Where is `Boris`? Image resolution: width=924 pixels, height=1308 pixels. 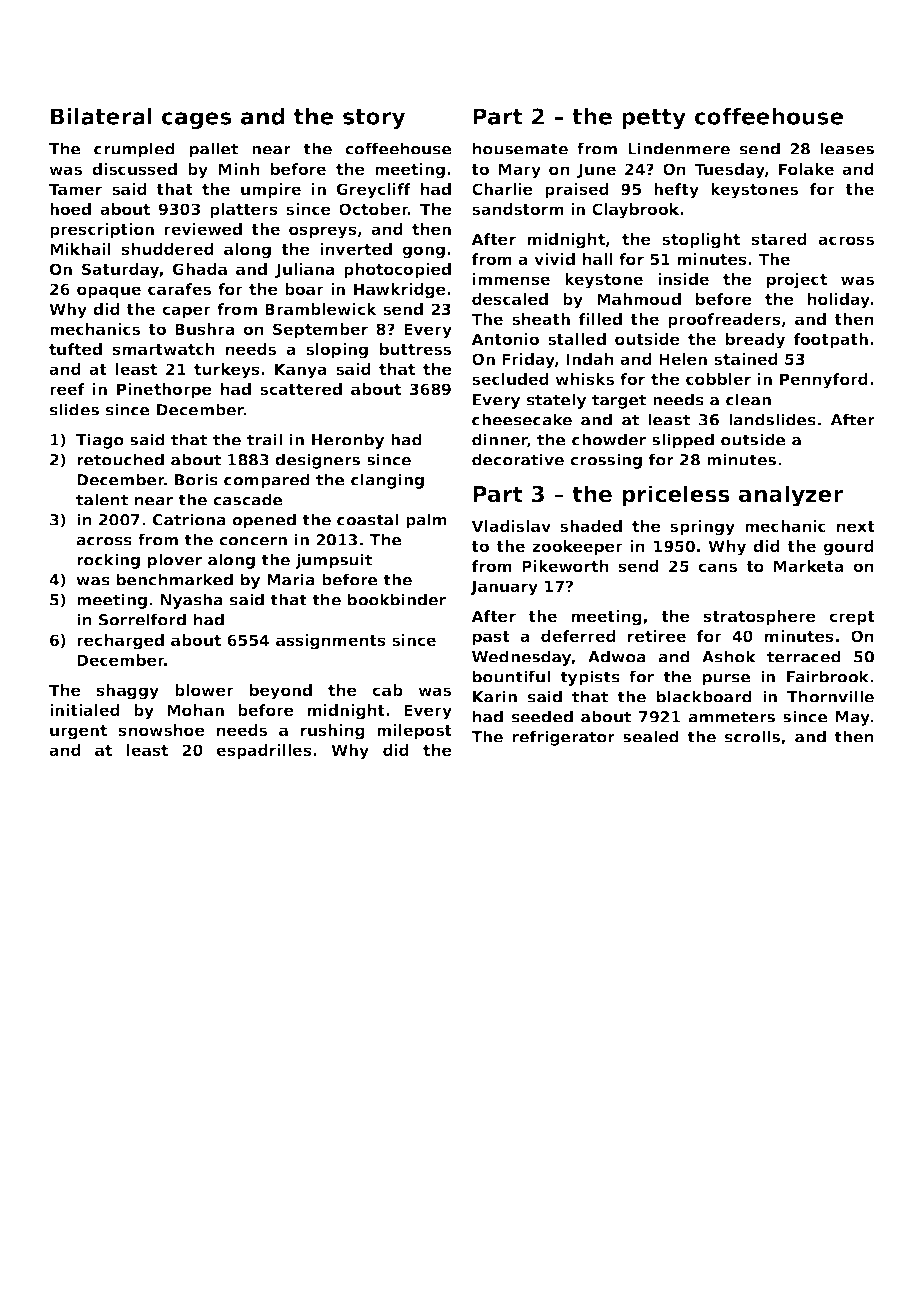
Boris is located at coordinates (196, 479).
